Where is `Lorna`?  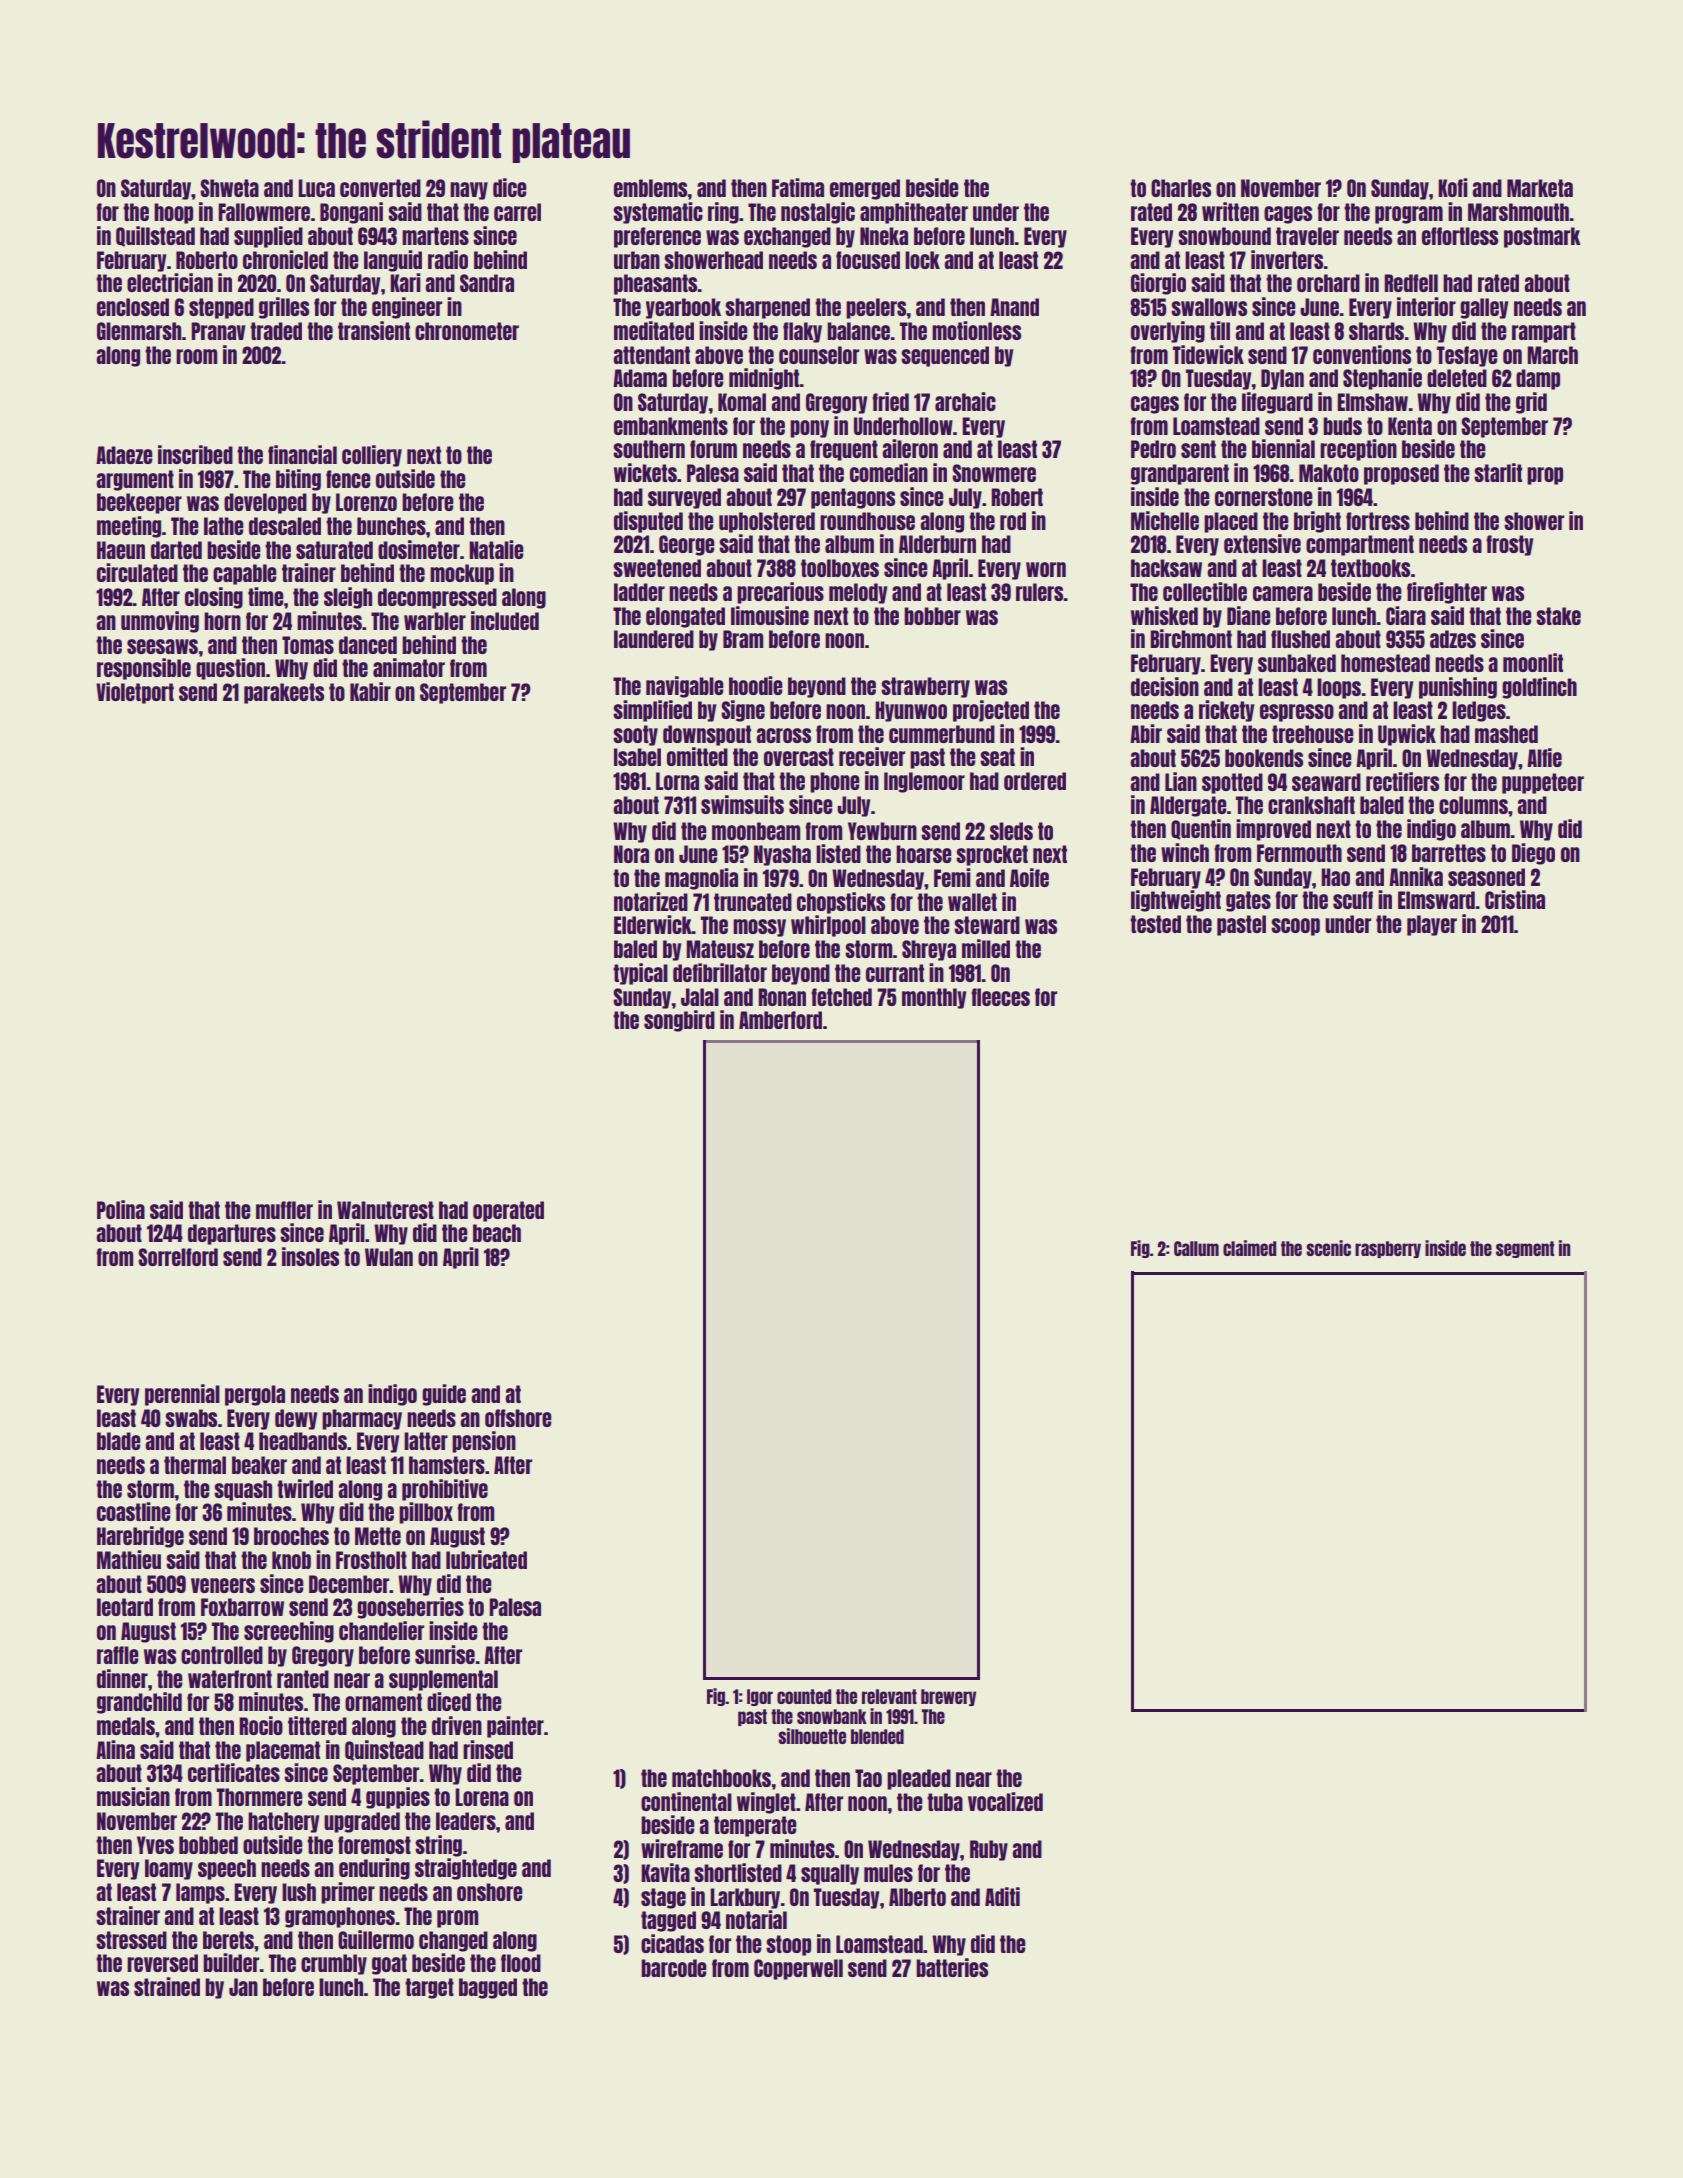 Lorna is located at coordinates (677, 781).
